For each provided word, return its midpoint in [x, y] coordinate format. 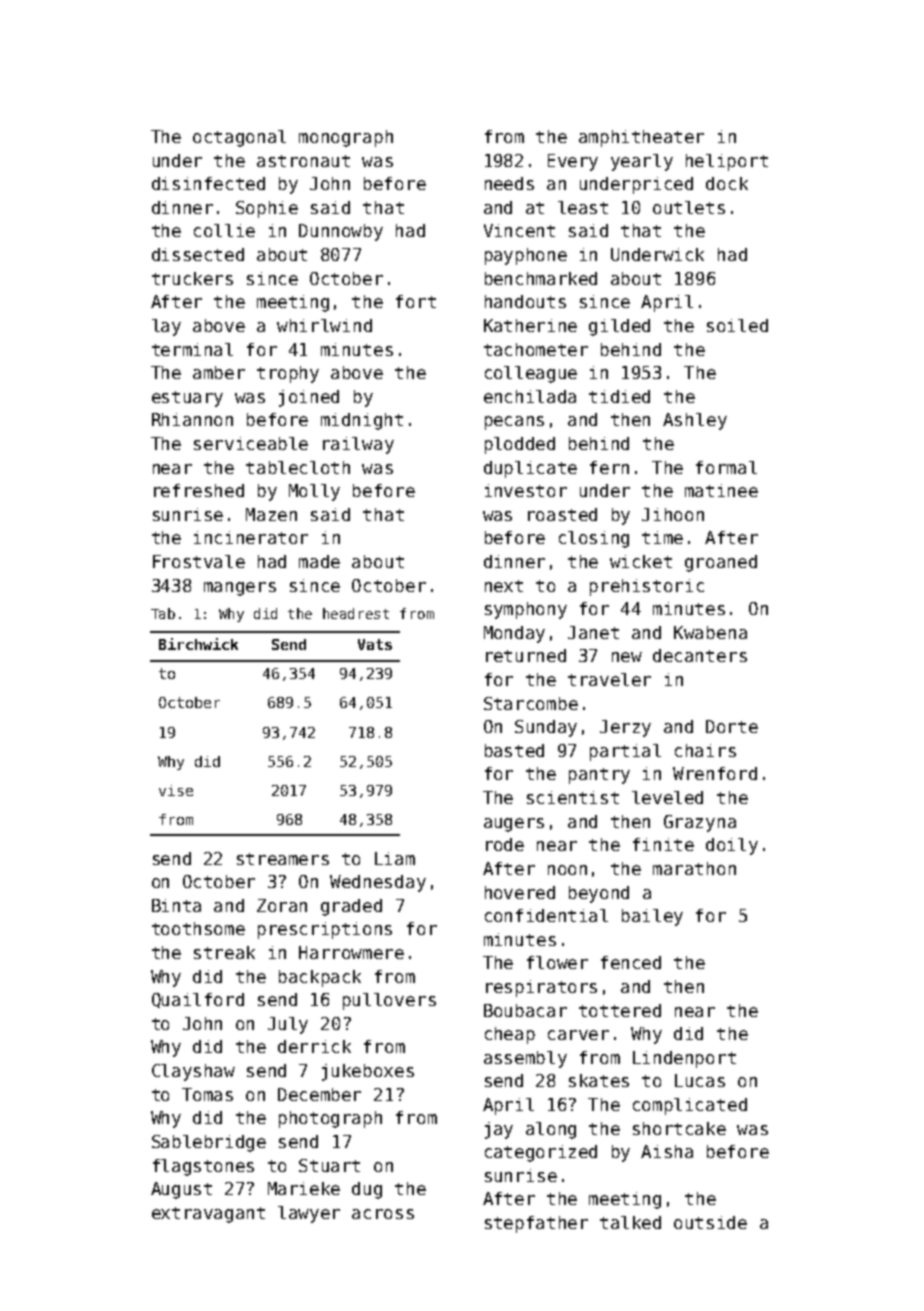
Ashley [695, 421]
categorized [541, 1153]
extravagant [208, 1215]
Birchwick [198, 644]
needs [509, 183]
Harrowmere [351, 952]
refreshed [199, 490]
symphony [526, 610]
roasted [562, 514]
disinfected [208, 183]
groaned [721, 563]
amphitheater [641, 138]
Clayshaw [193, 1072]
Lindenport [684, 1059]
